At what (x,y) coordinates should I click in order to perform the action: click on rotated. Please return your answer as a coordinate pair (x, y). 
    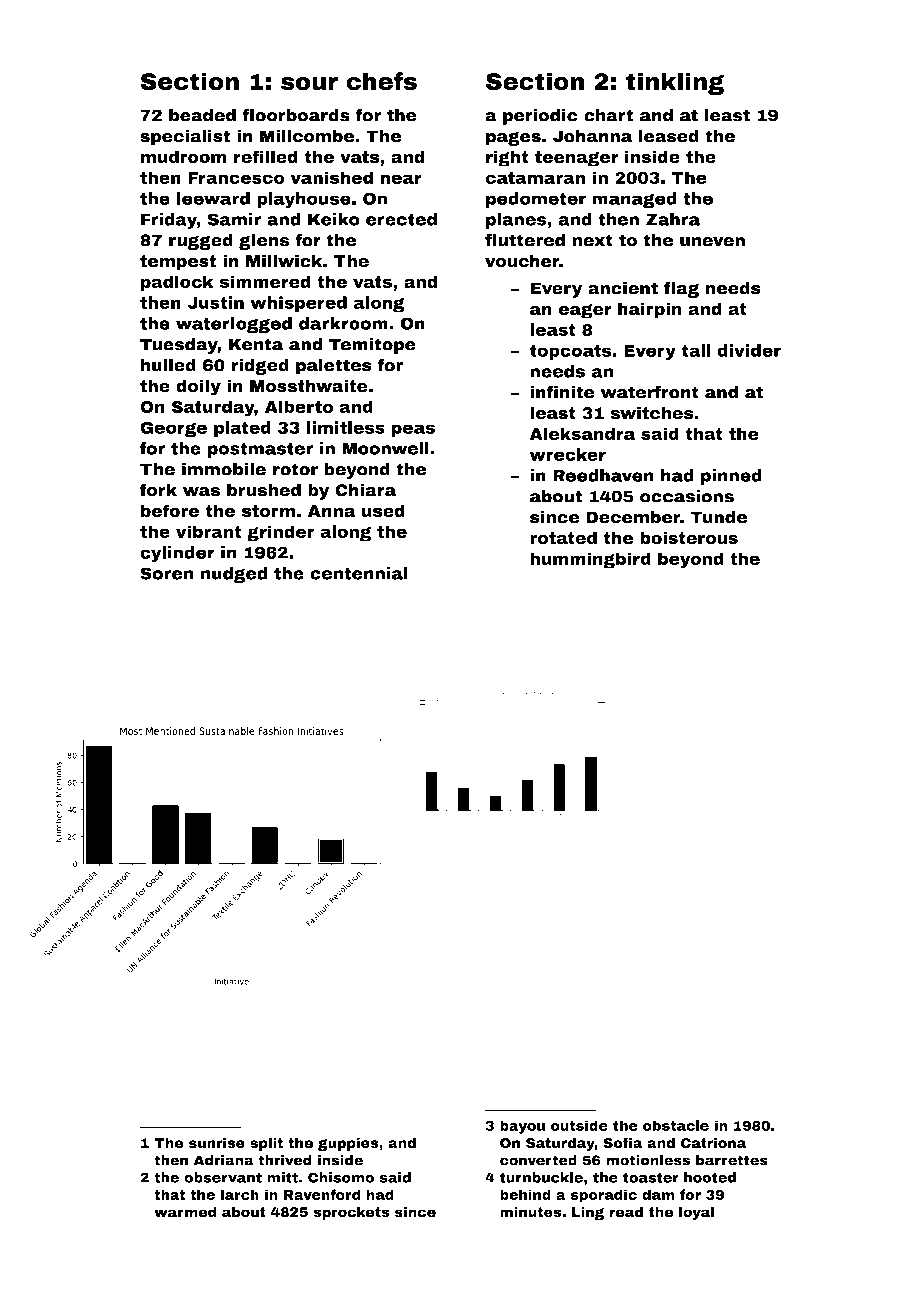
    Looking at the image, I should click on (563, 538).
